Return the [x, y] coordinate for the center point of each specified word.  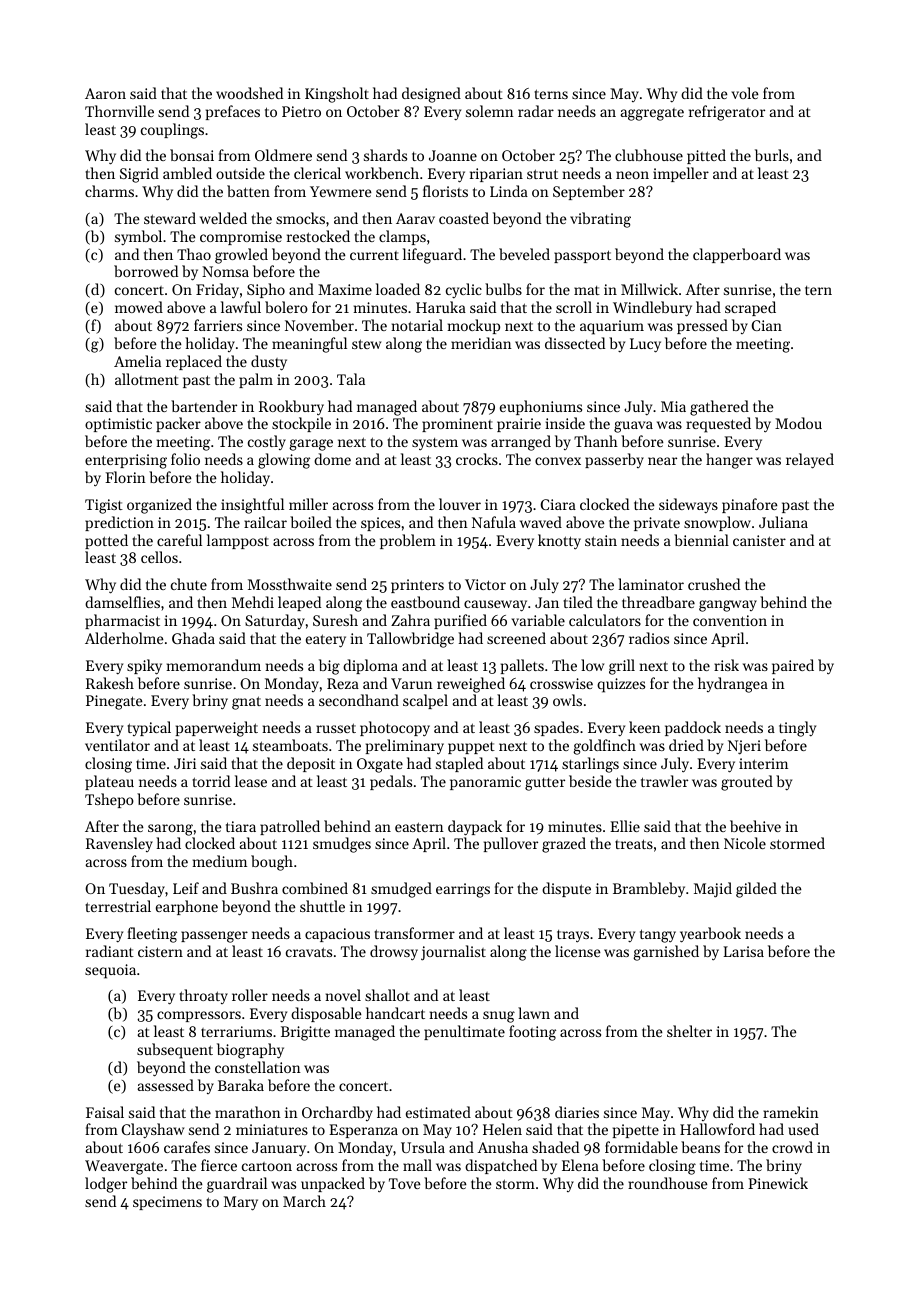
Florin [125, 477]
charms [109, 191]
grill [622, 667]
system [435, 444]
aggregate [652, 114]
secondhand [359, 700]
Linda [509, 191]
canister [759, 540]
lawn [534, 1013]
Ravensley [119, 844]
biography [250, 1051]
